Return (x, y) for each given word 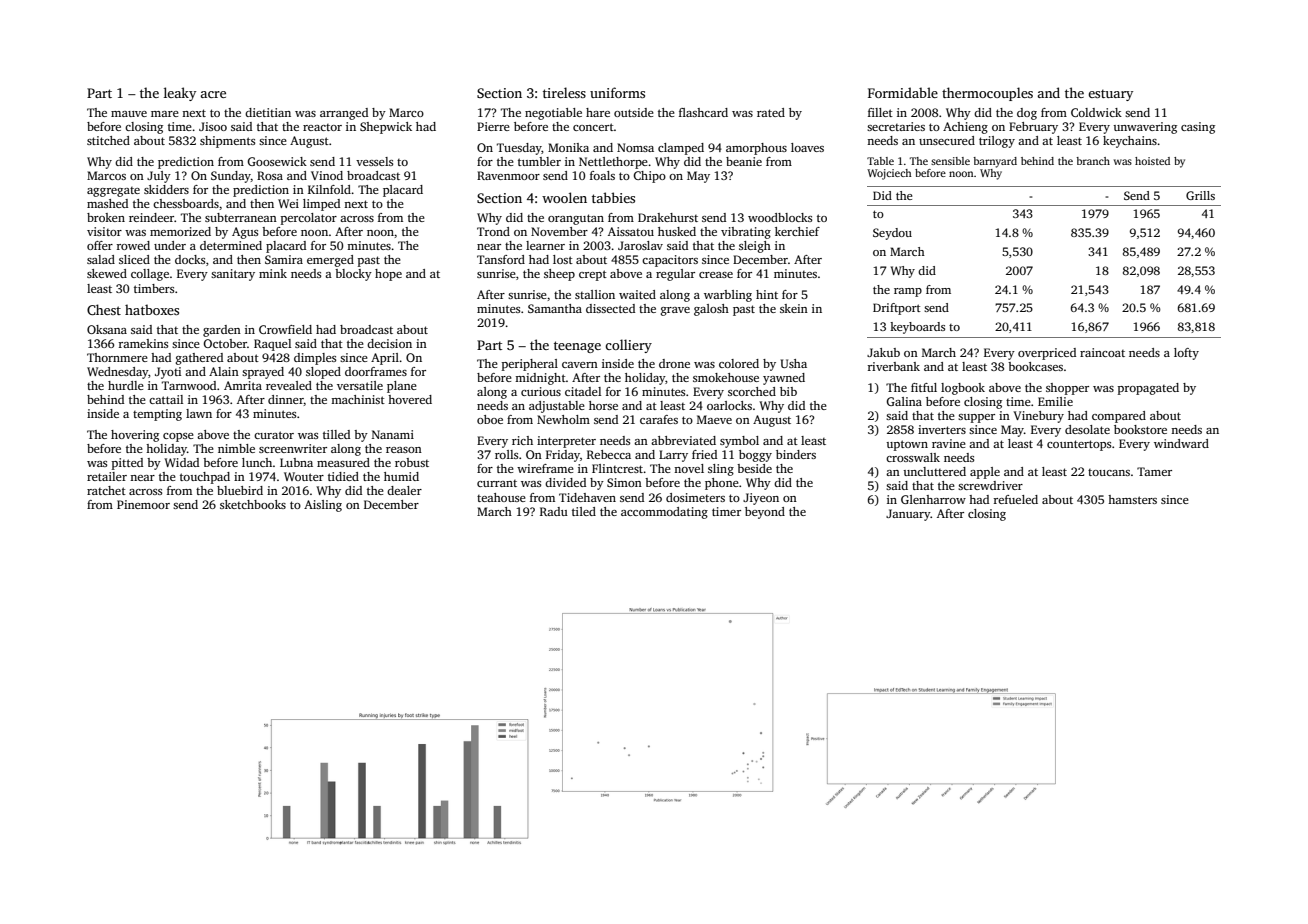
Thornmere (117, 357)
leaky (180, 94)
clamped (681, 149)
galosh (711, 310)
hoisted (1152, 161)
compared (1119, 417)
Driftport (897, 309)
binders (796, 454)
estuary (1110, 95)
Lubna (296, 462)
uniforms (617, 92)
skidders (166, 189)
